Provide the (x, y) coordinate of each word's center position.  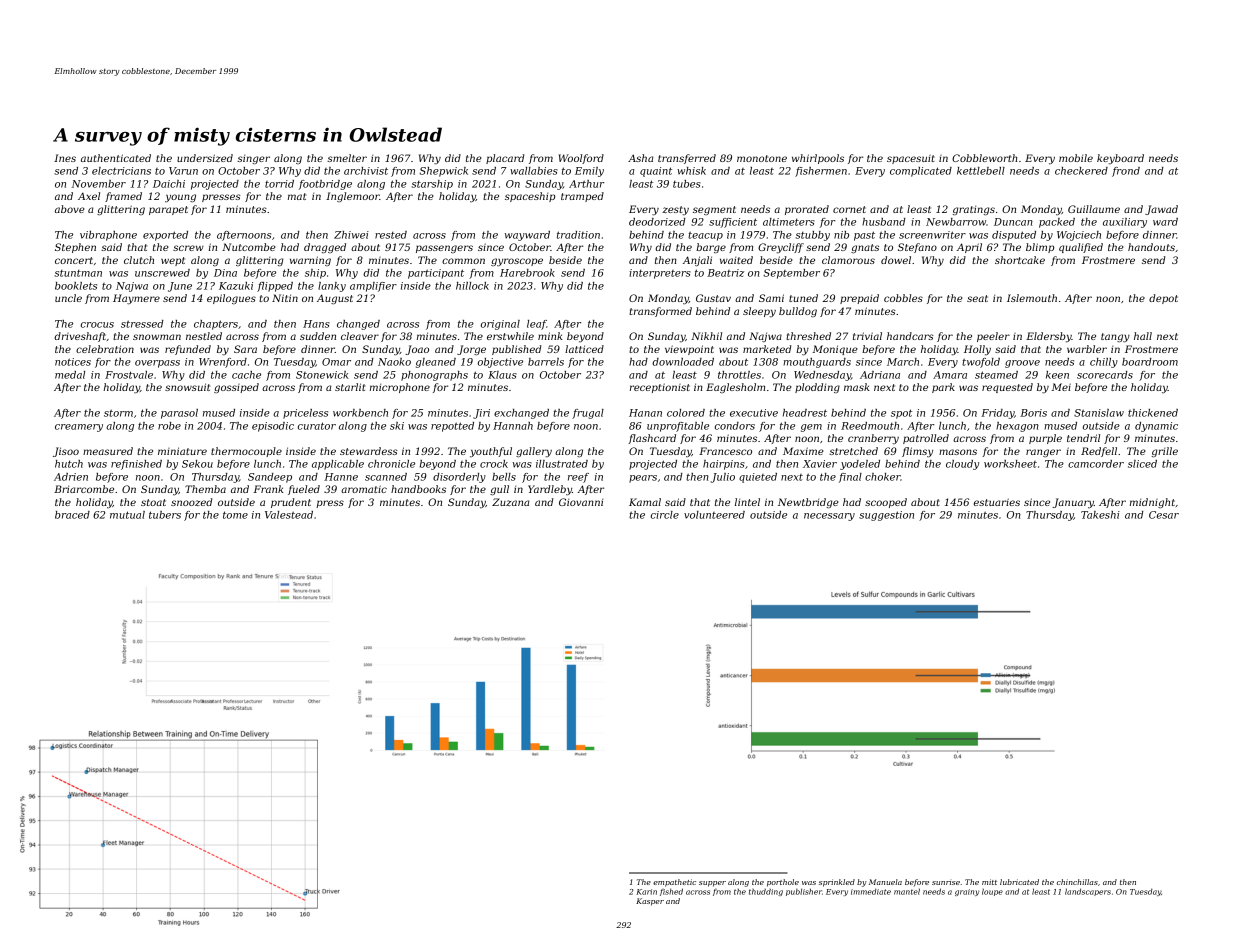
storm (118, 413)
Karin (646, 892)
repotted (452, 427)
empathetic (674, 883)
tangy (1115, 338)
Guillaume (1094, 209)
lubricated (1019, 882)
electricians (121, 171)
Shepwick (443, 172)
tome (235, 515)
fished (671, 892)
